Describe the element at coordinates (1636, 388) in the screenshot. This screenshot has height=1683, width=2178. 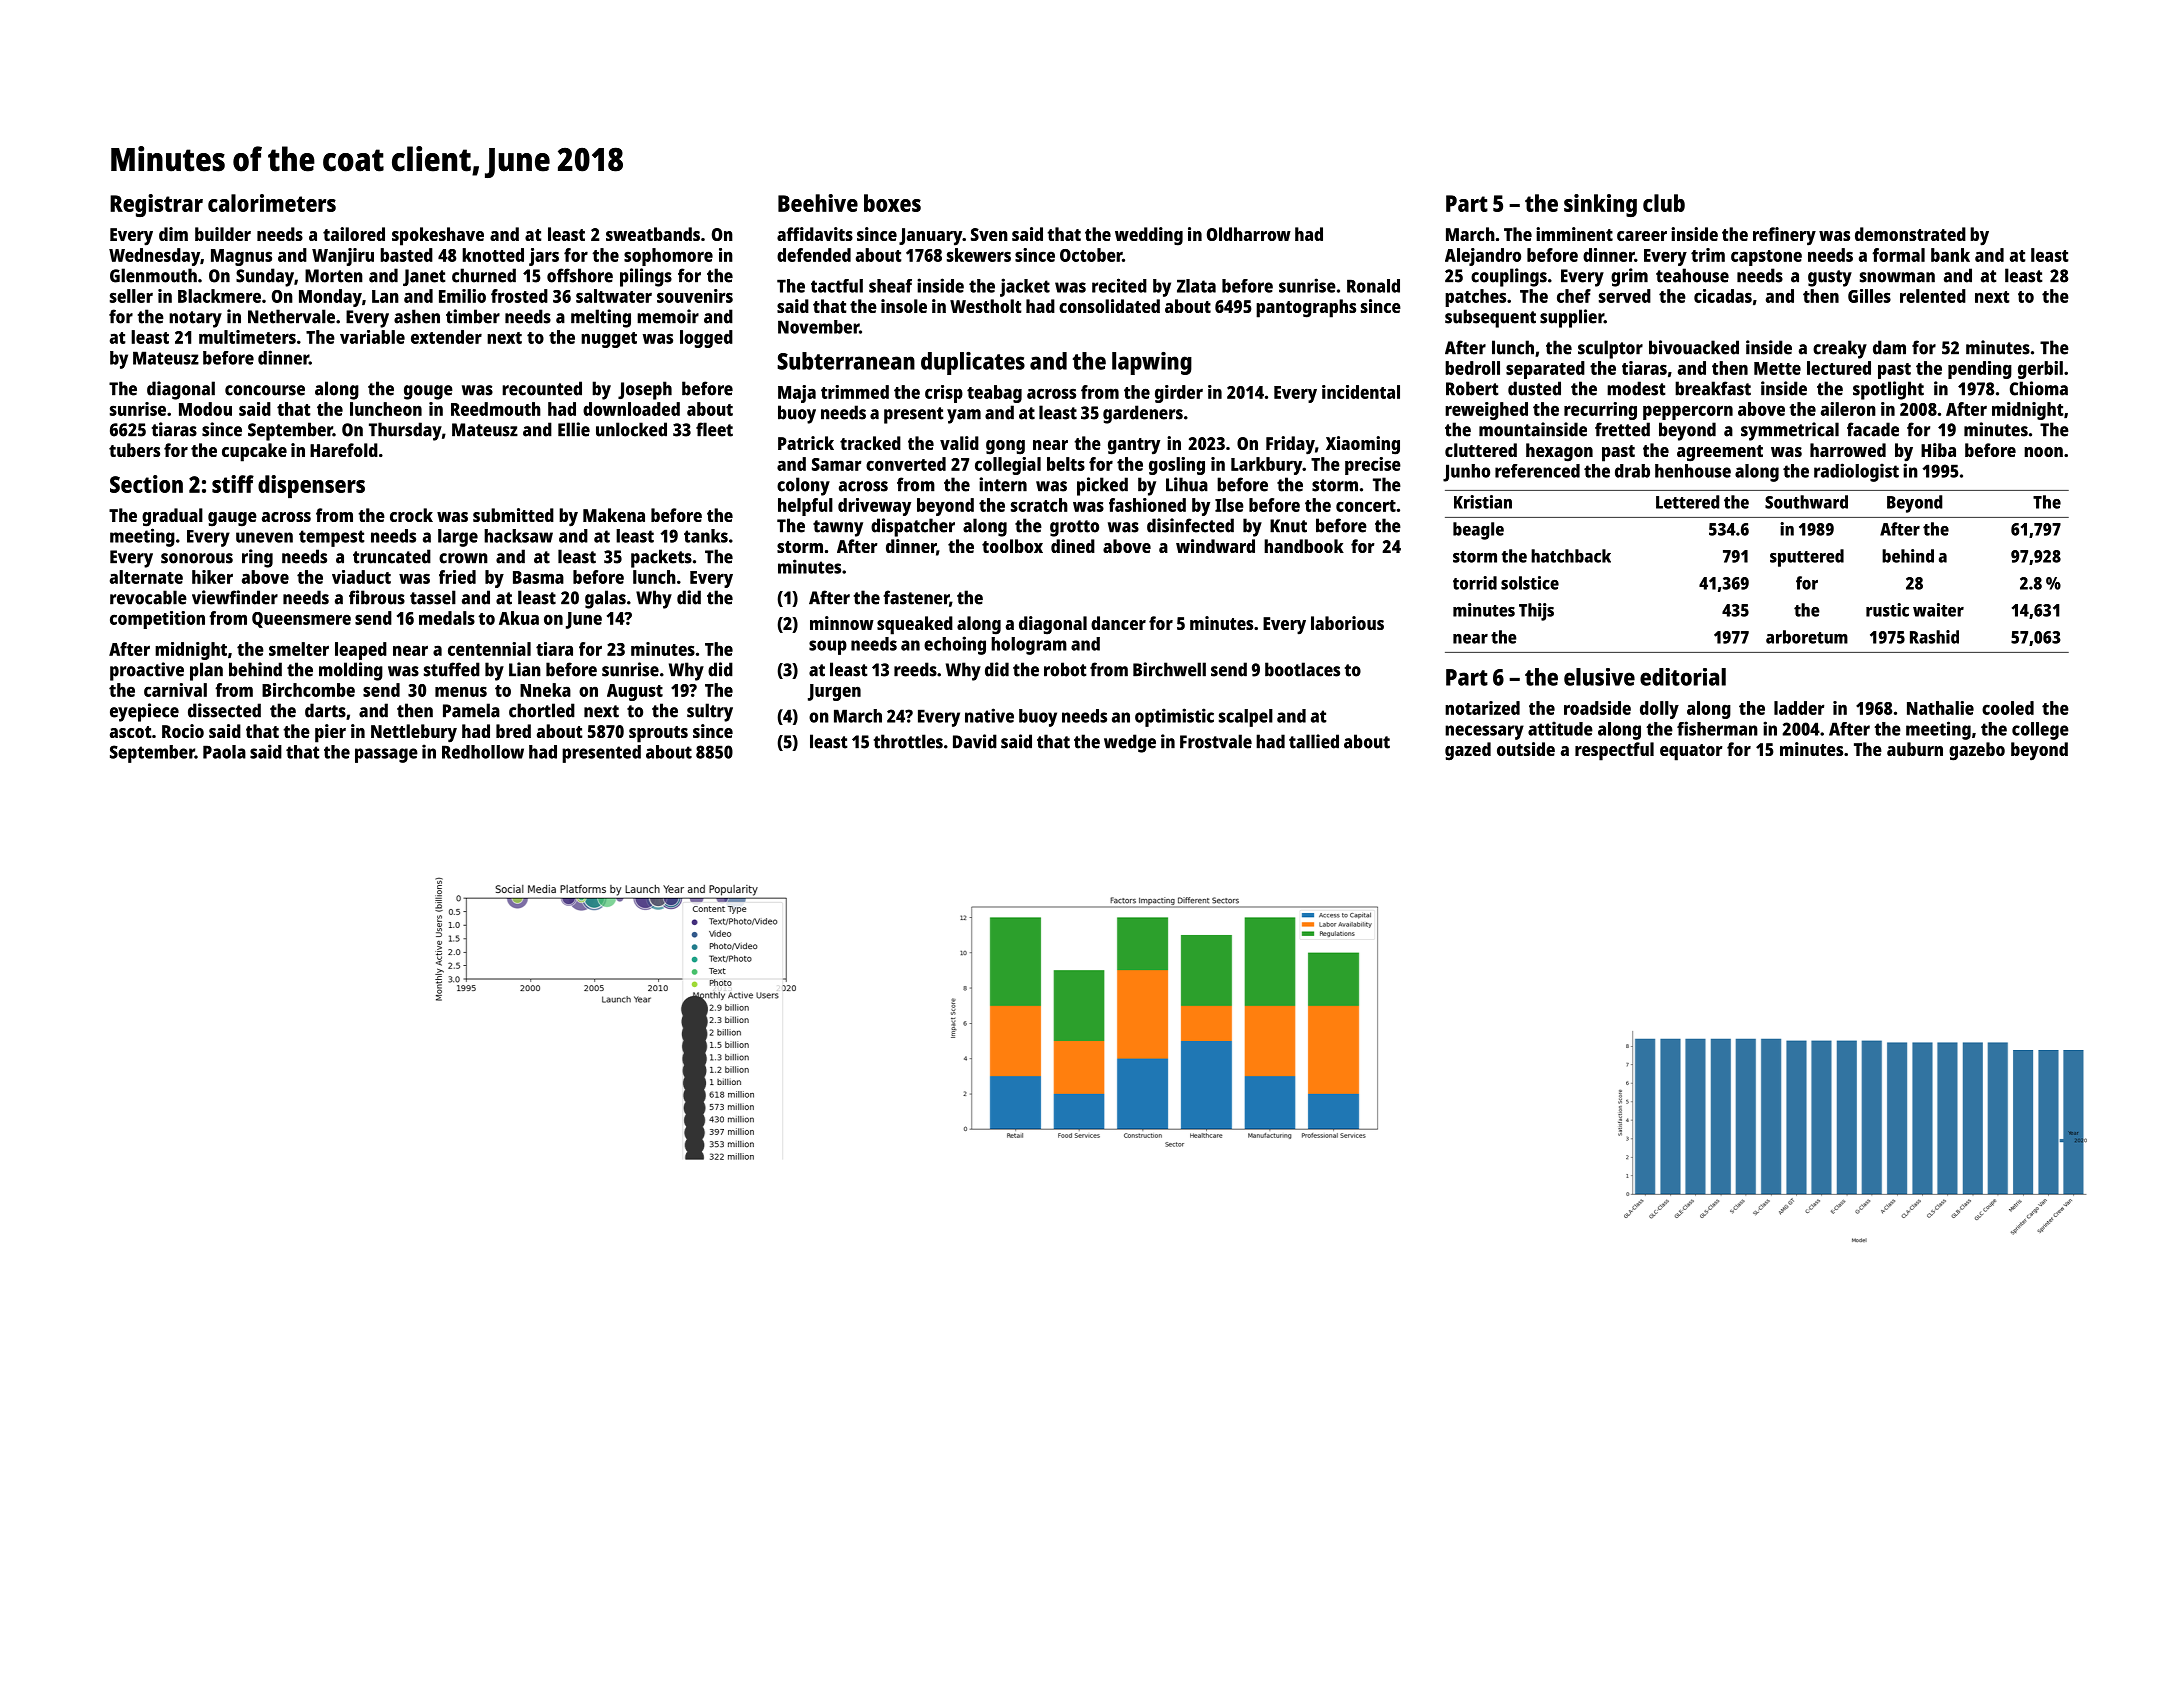
I see `modest` at that location.
